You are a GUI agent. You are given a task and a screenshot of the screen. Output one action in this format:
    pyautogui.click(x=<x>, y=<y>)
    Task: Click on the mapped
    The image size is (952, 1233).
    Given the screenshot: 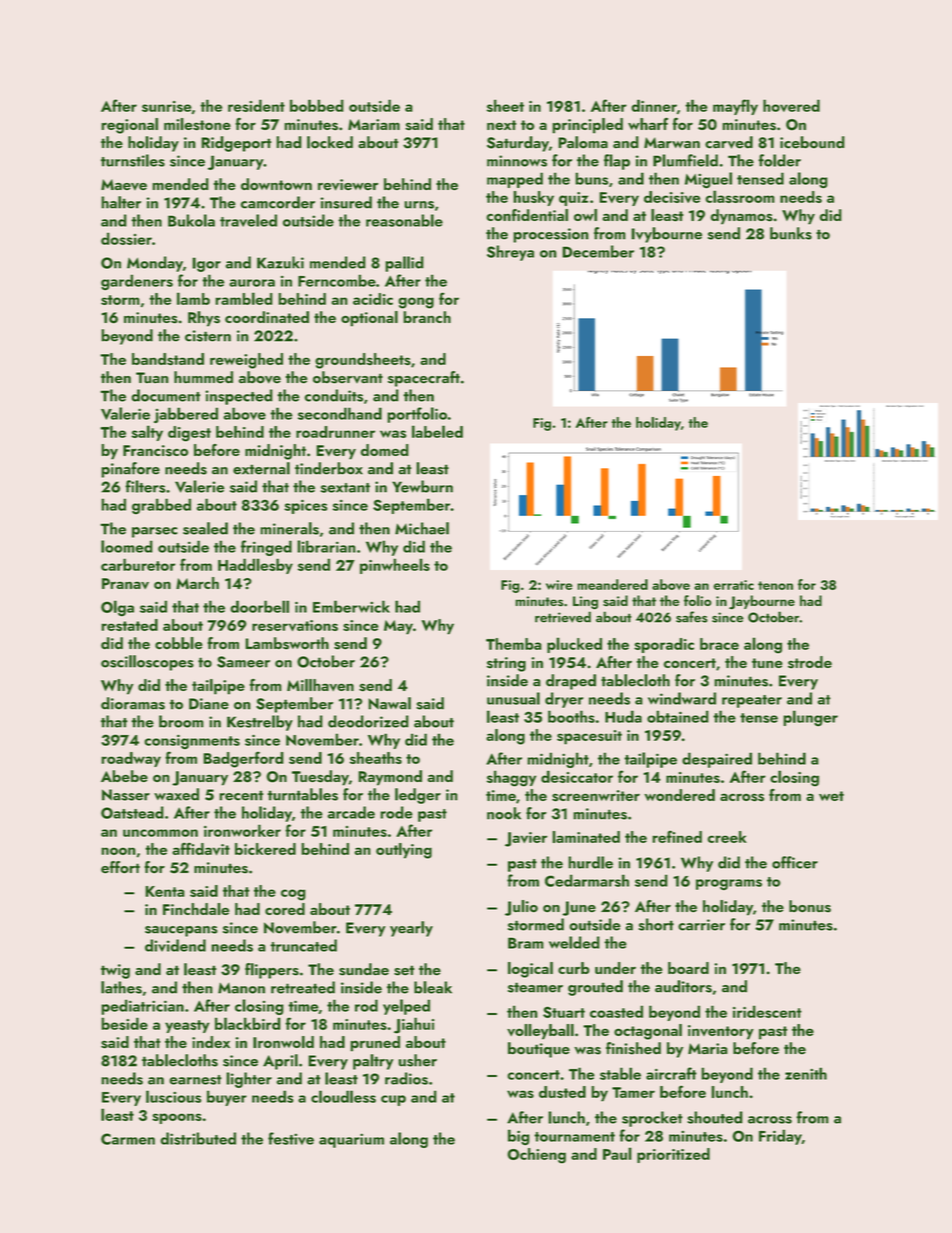 What is the action you would take?
    pyautogui.click(x=515, y=180)
